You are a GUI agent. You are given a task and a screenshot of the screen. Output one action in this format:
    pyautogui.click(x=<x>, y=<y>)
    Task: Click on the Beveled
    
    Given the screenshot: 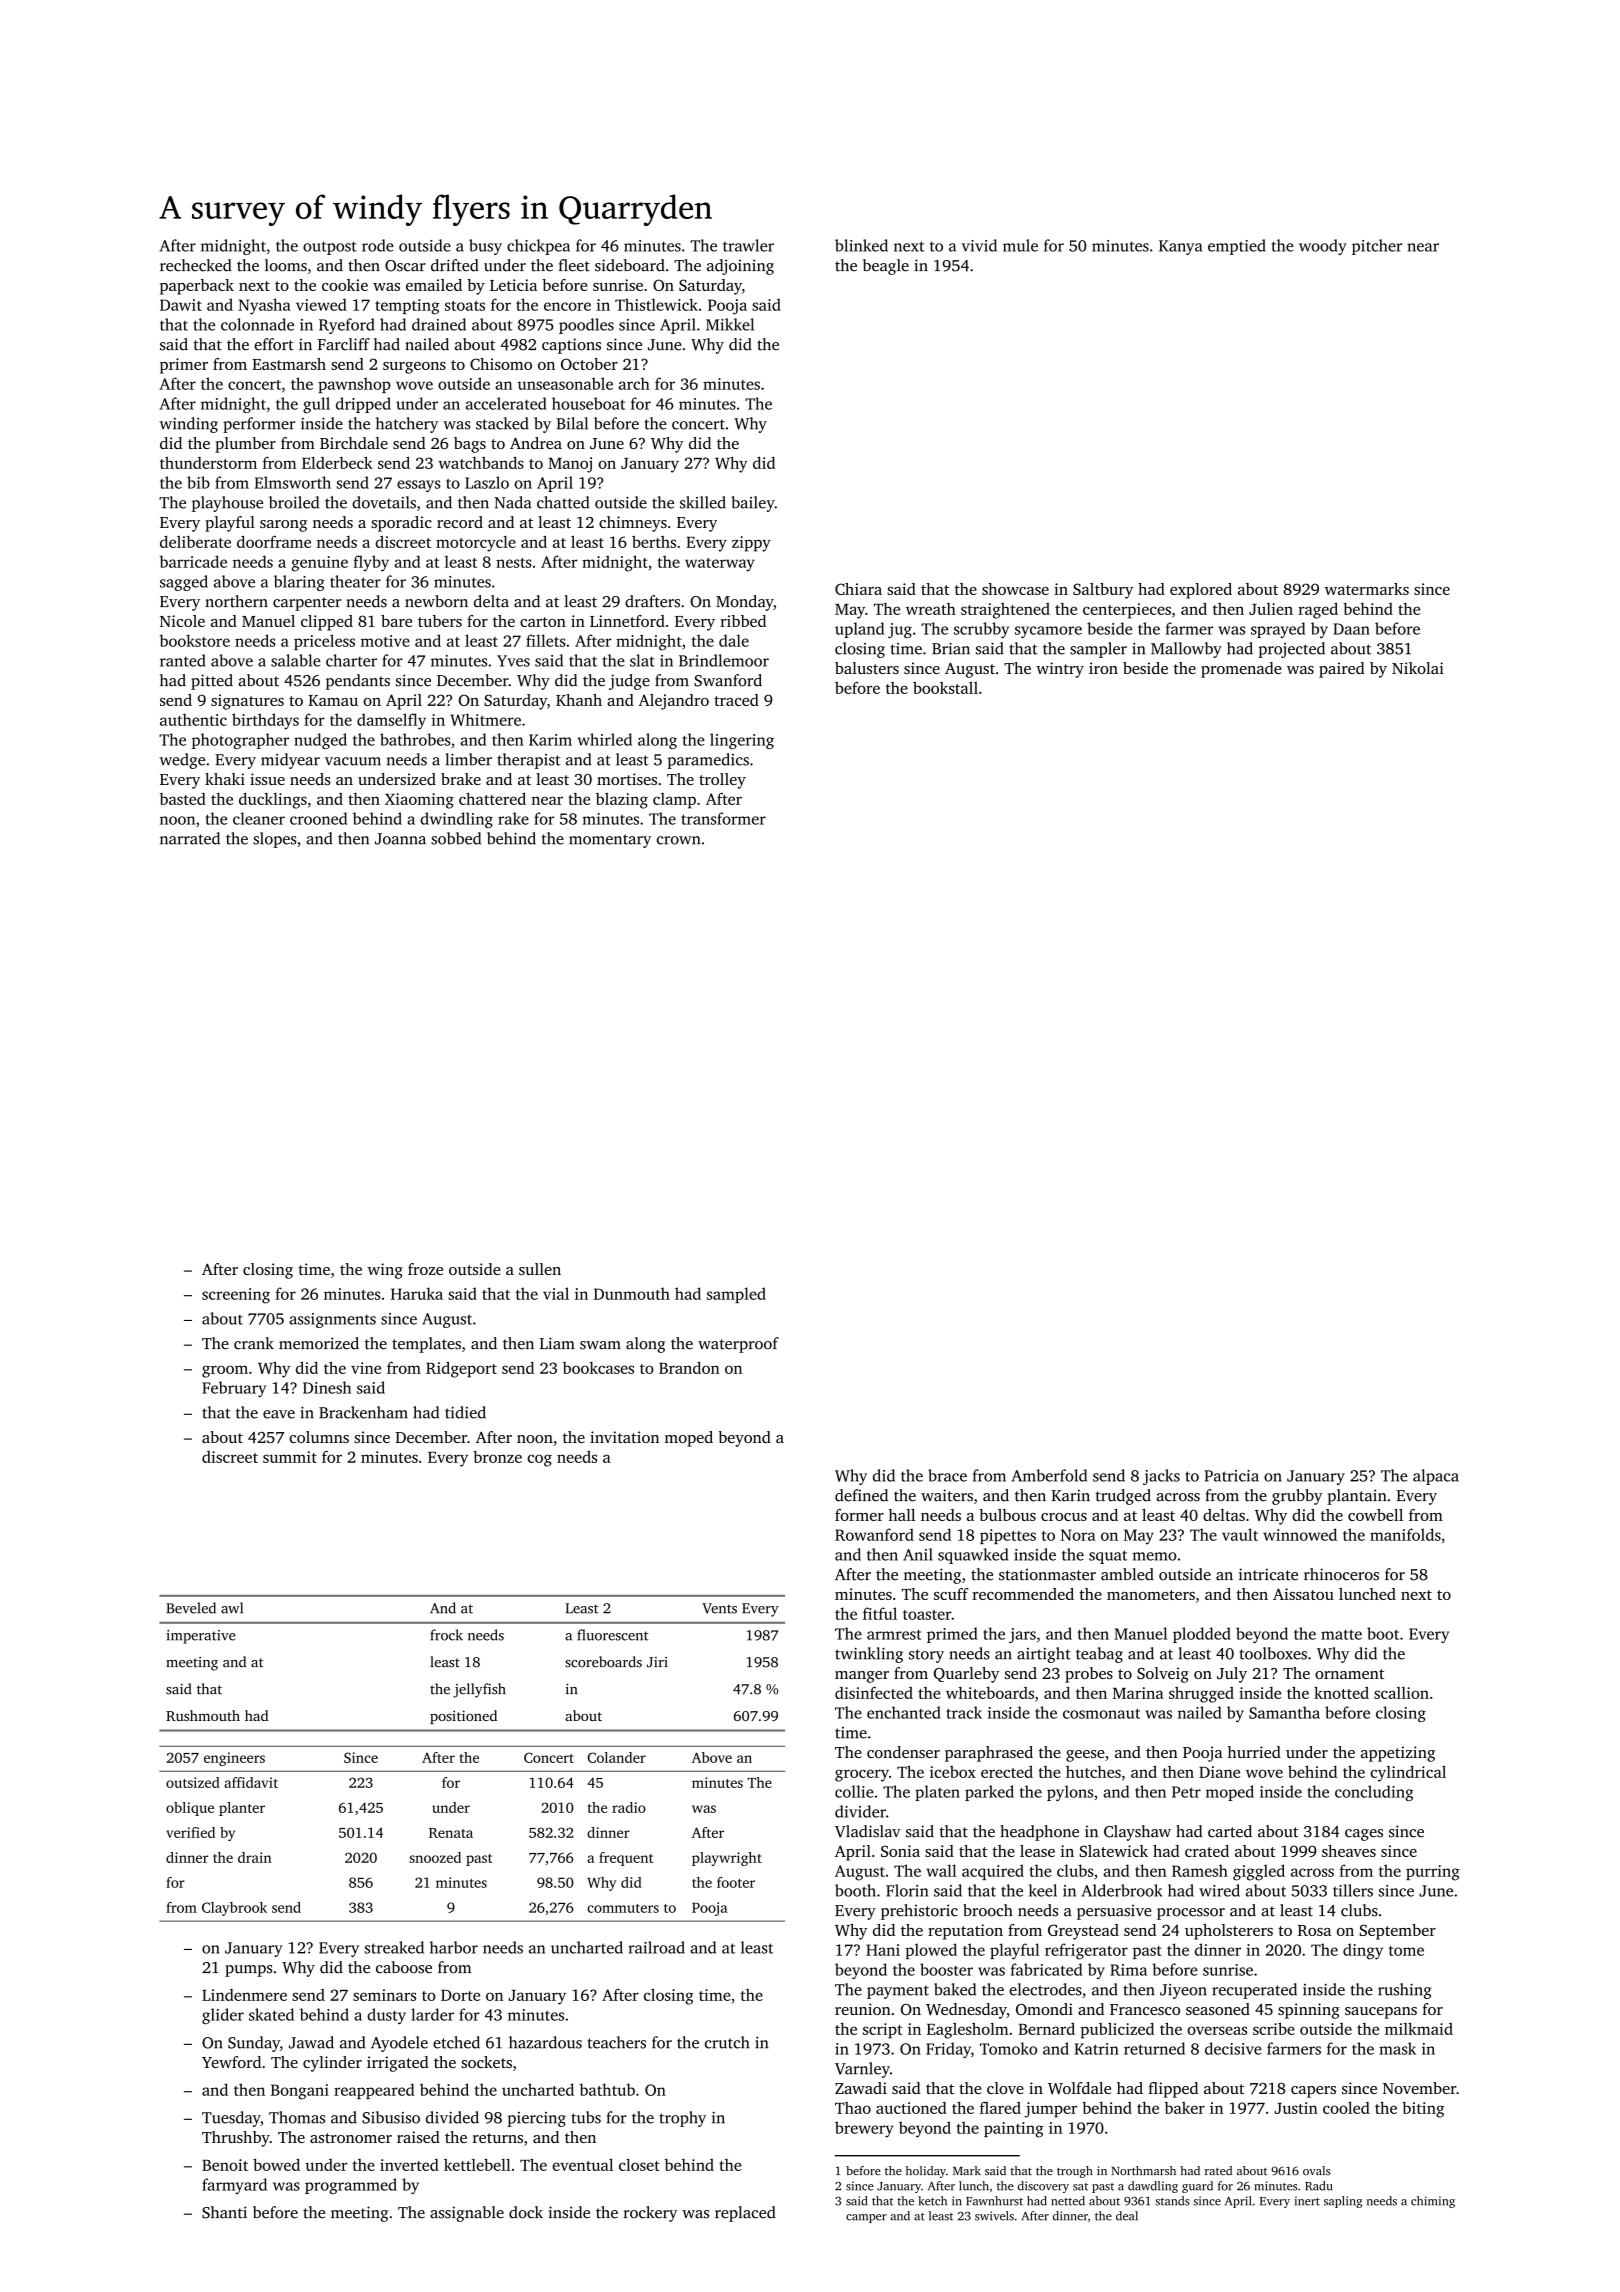 What is the action you would take?
    pyautogui.click(x=191, y=1608)
